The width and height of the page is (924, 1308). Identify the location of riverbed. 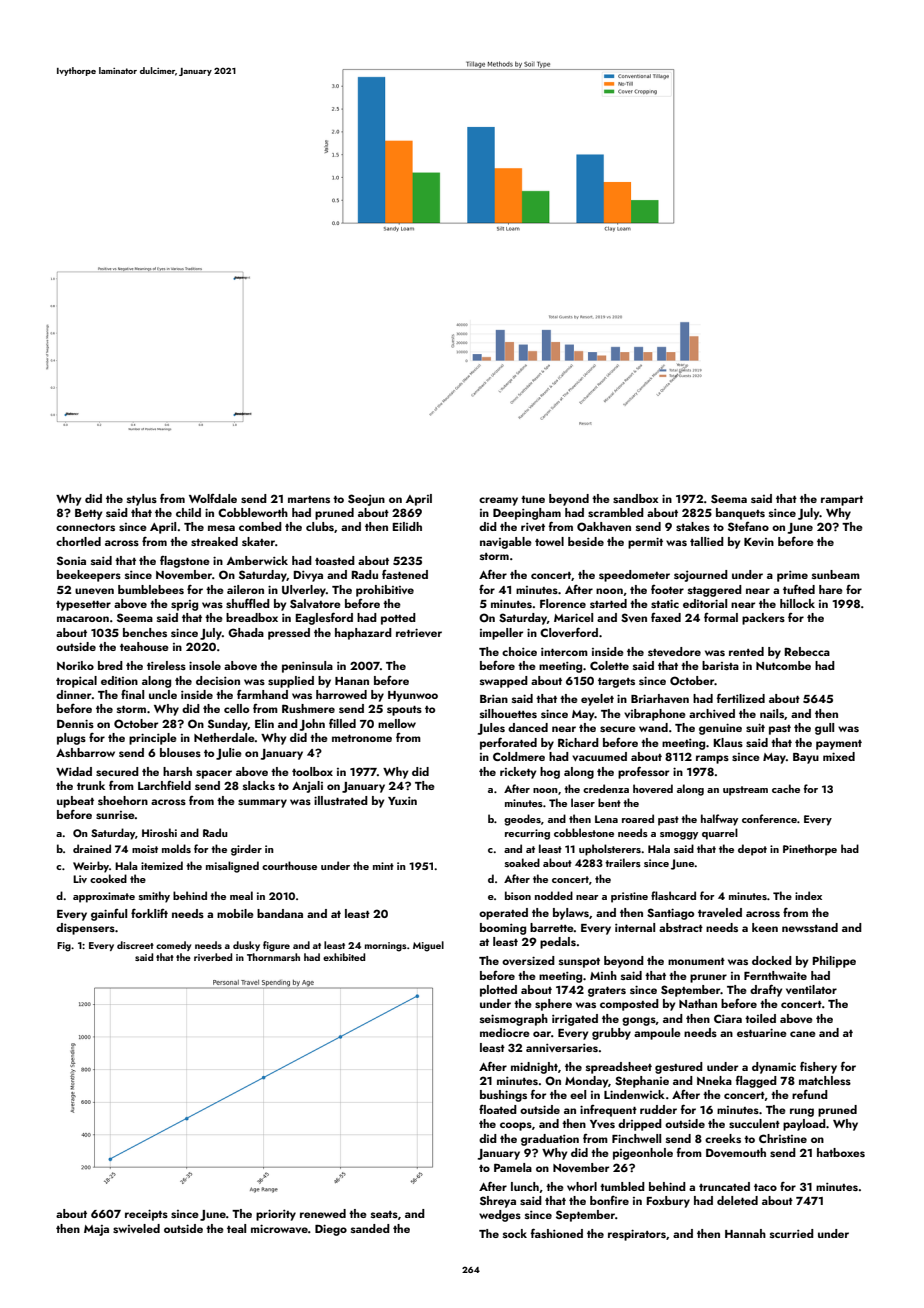
(213, 957).
